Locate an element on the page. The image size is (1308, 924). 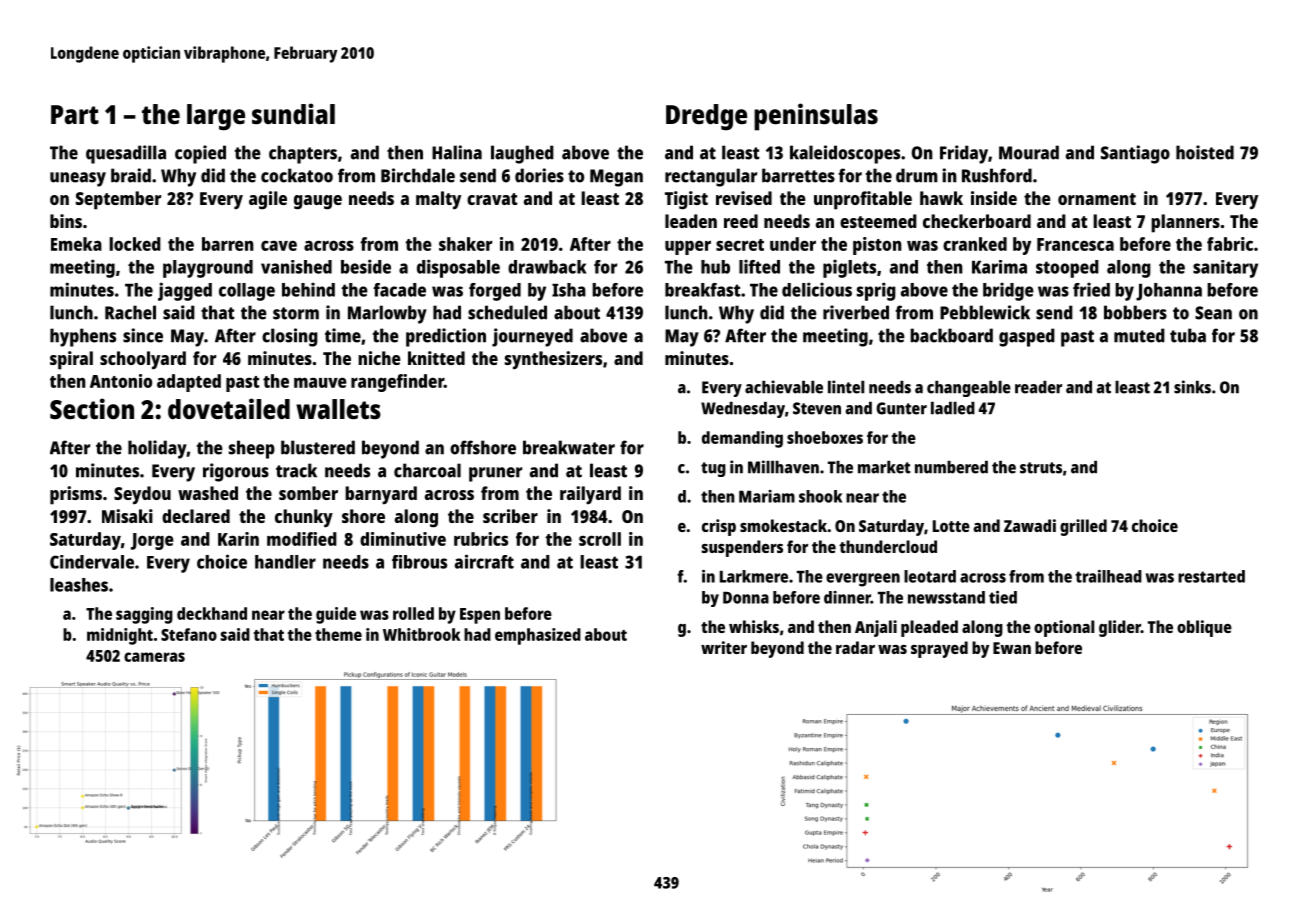
laughed is located at coordinates (522, 154).
